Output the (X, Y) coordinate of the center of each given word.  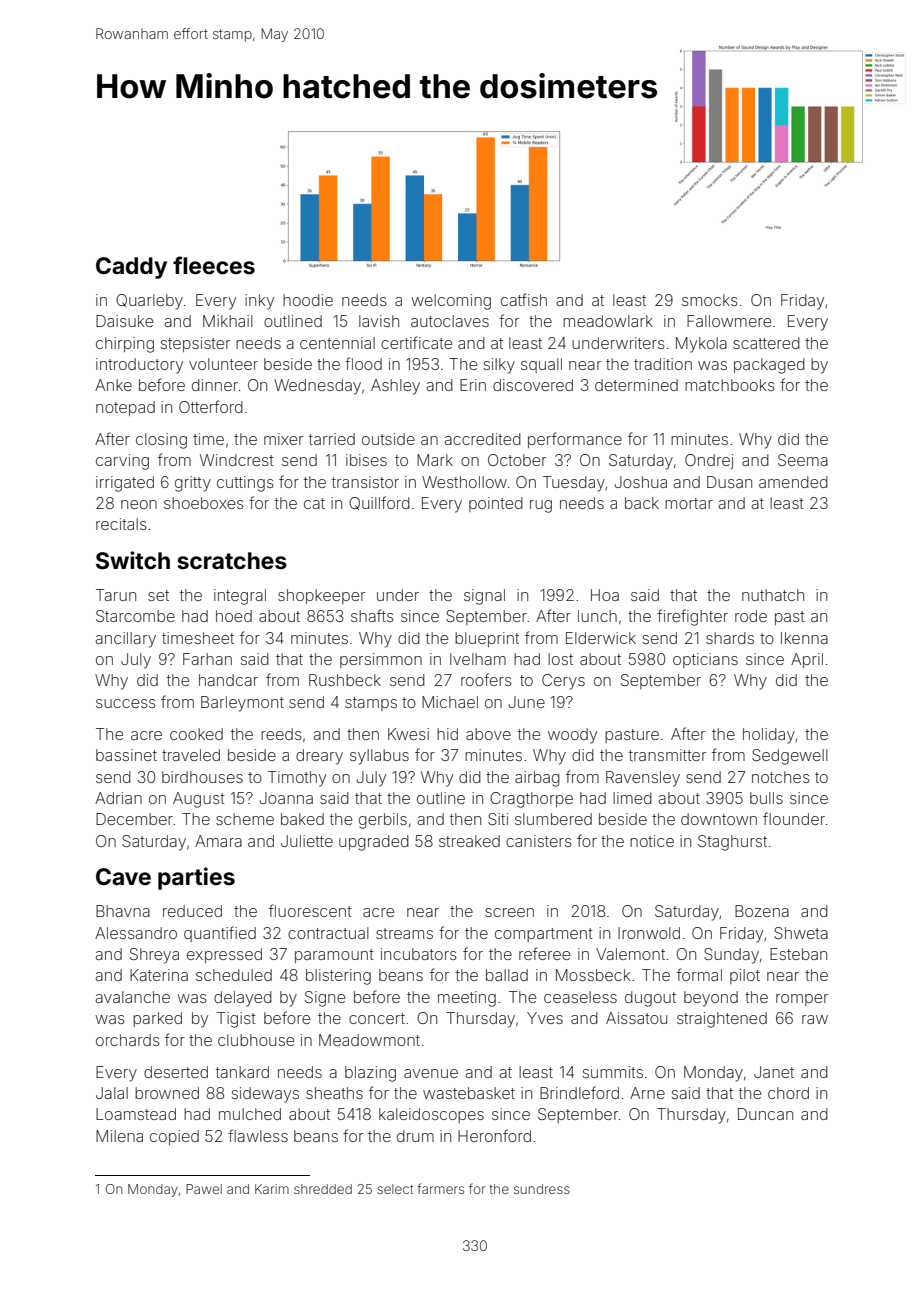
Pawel (204, 1189)
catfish (524, 299)
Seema (803, 460)
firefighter (692, 617)
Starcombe (135, 616)
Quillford (379, 503)
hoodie (308, 300)
